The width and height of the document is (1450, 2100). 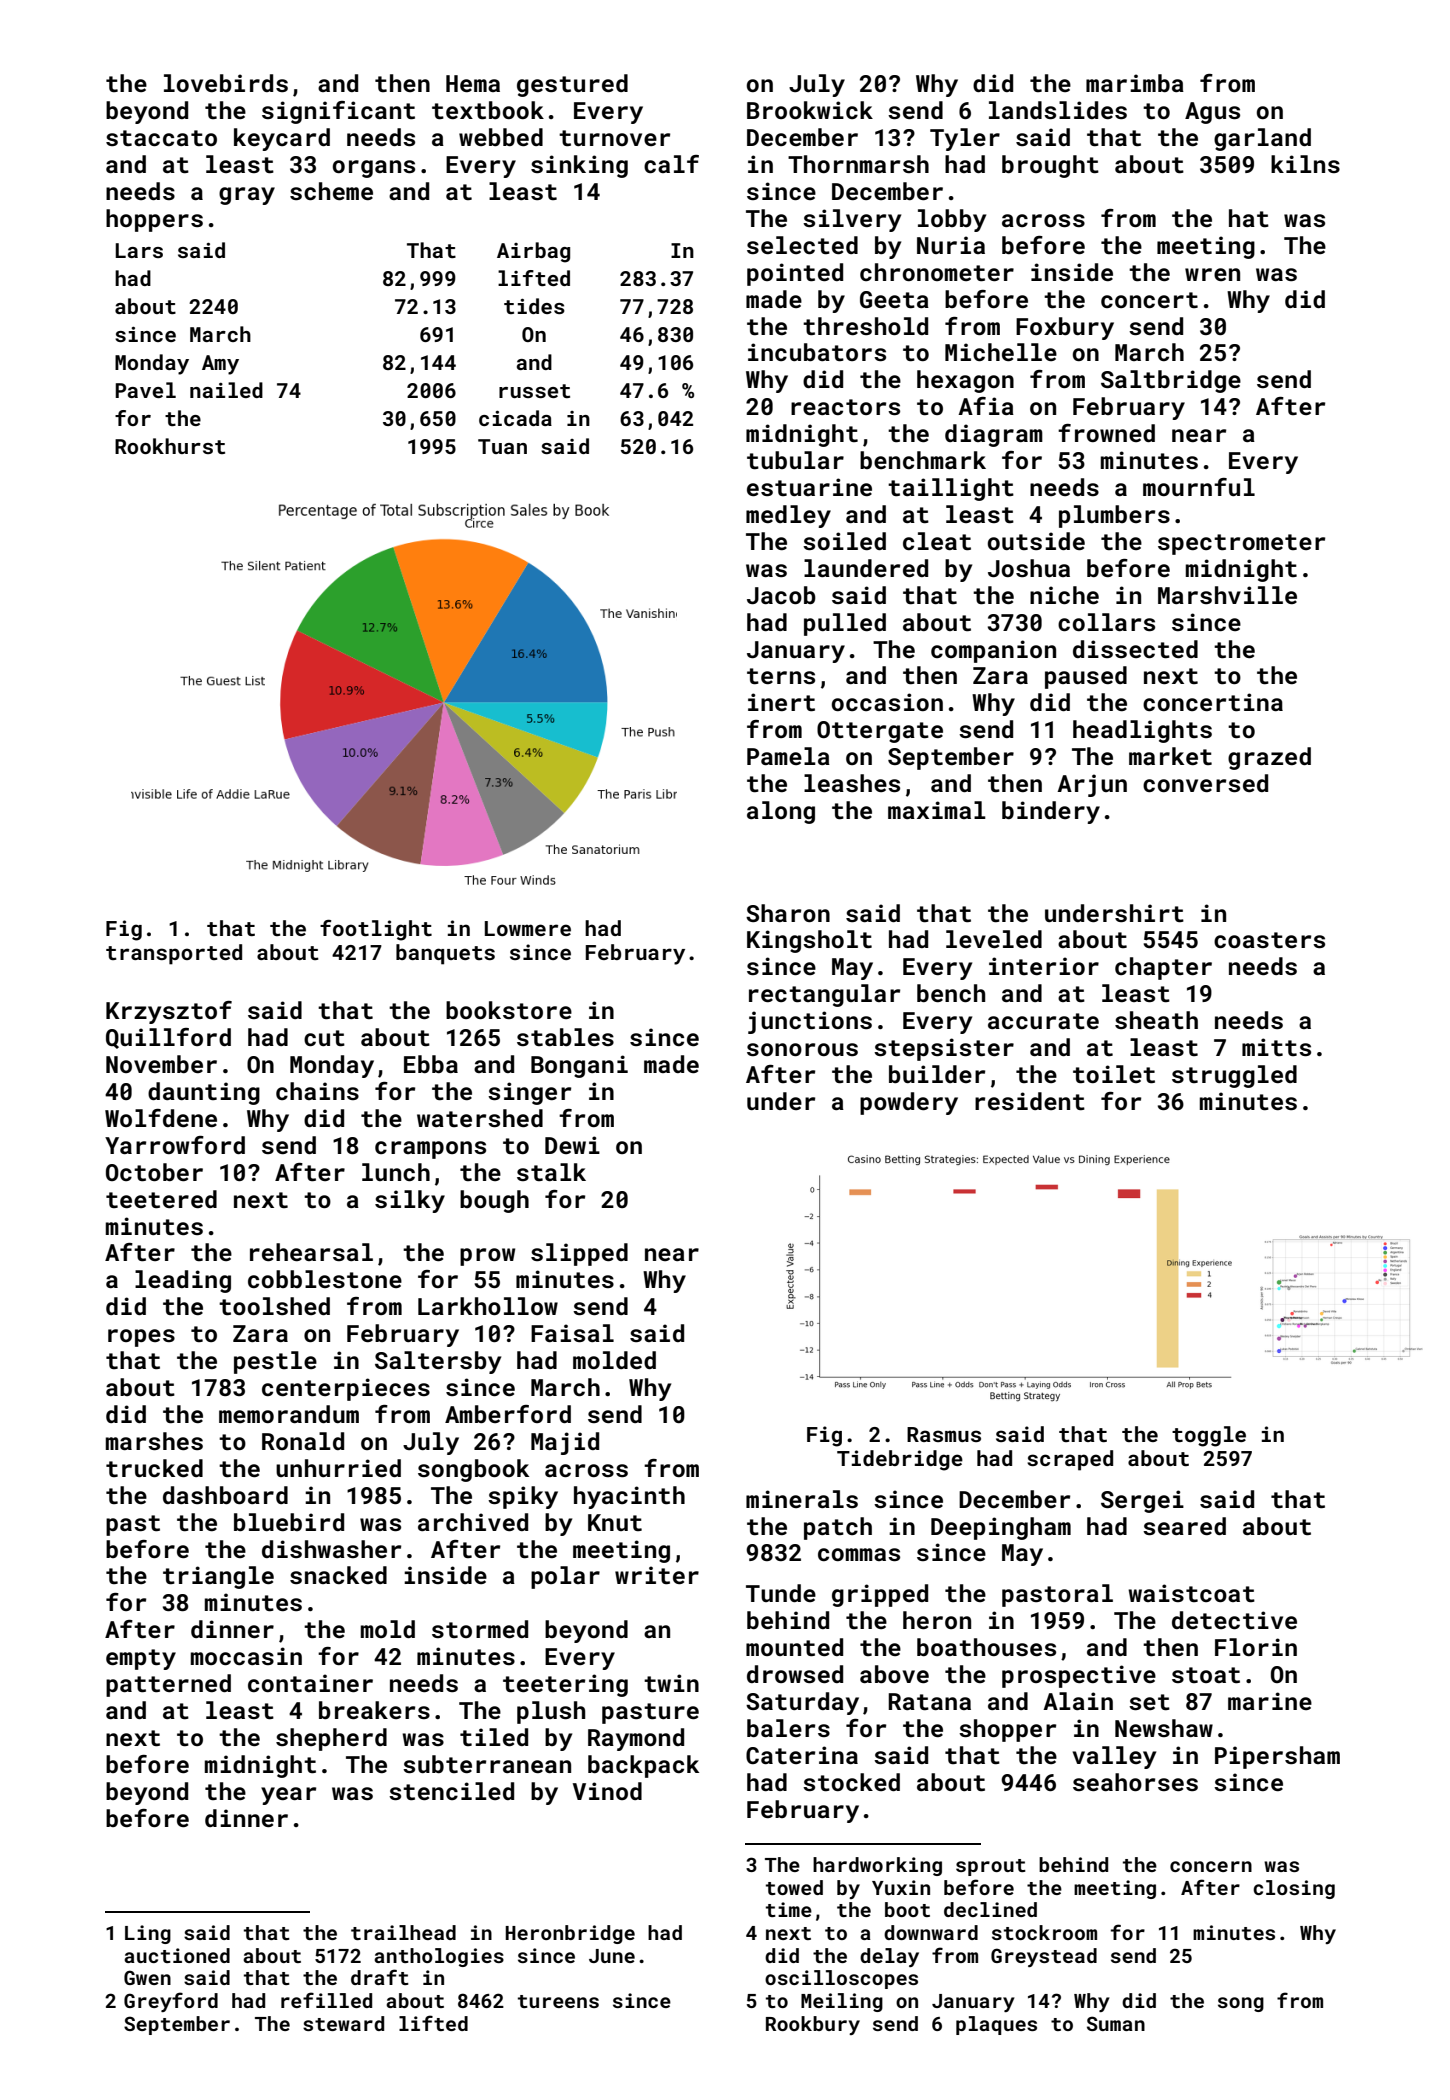 What do you see at coordinates (1135, 83) in the document?
I see `marimba` at bounding box center [1135, 83].
